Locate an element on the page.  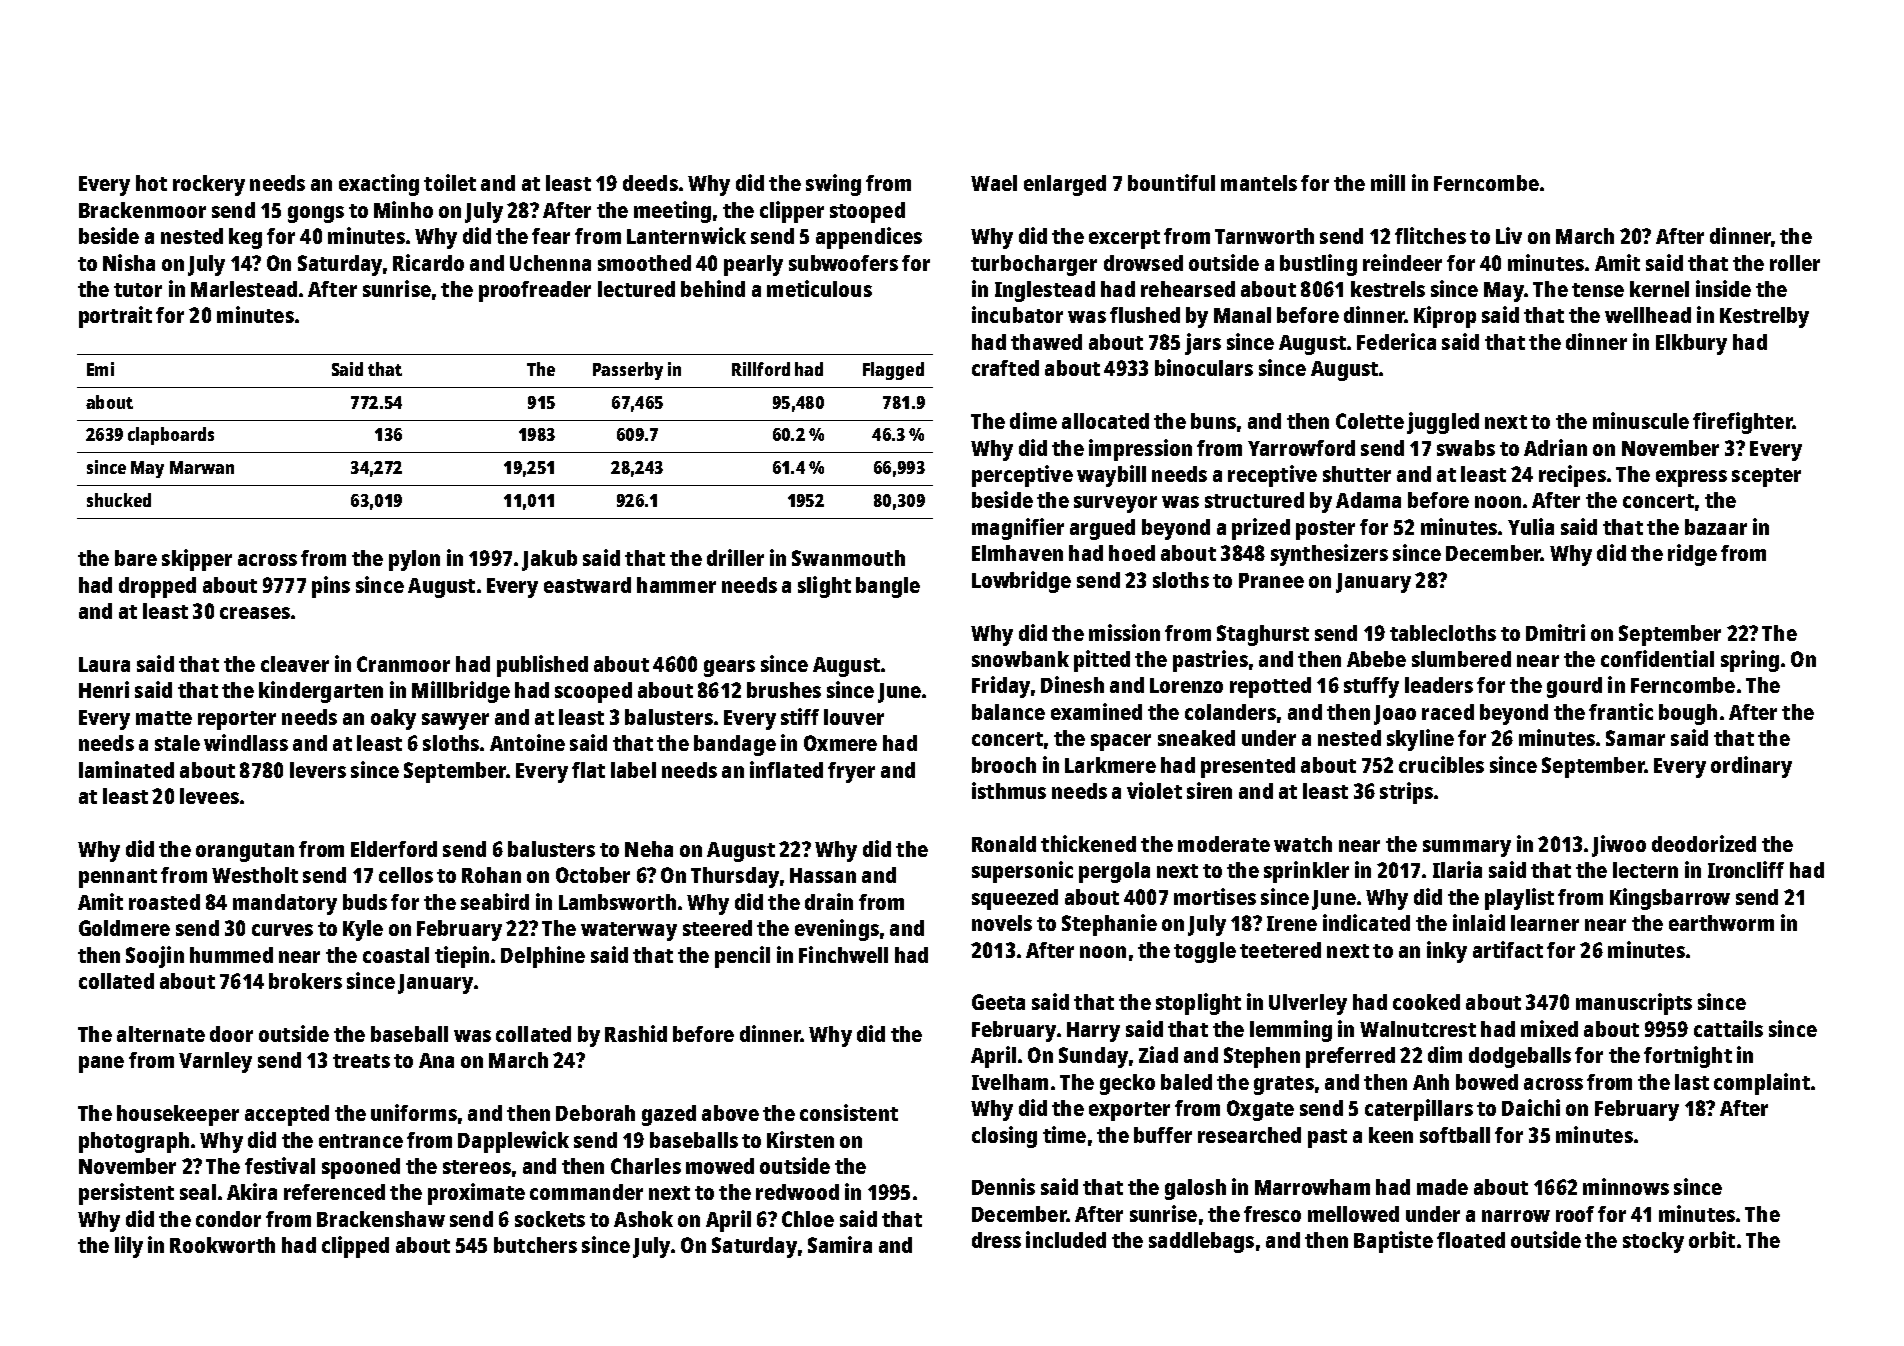
hammer is located at coordinates (676, 585).
